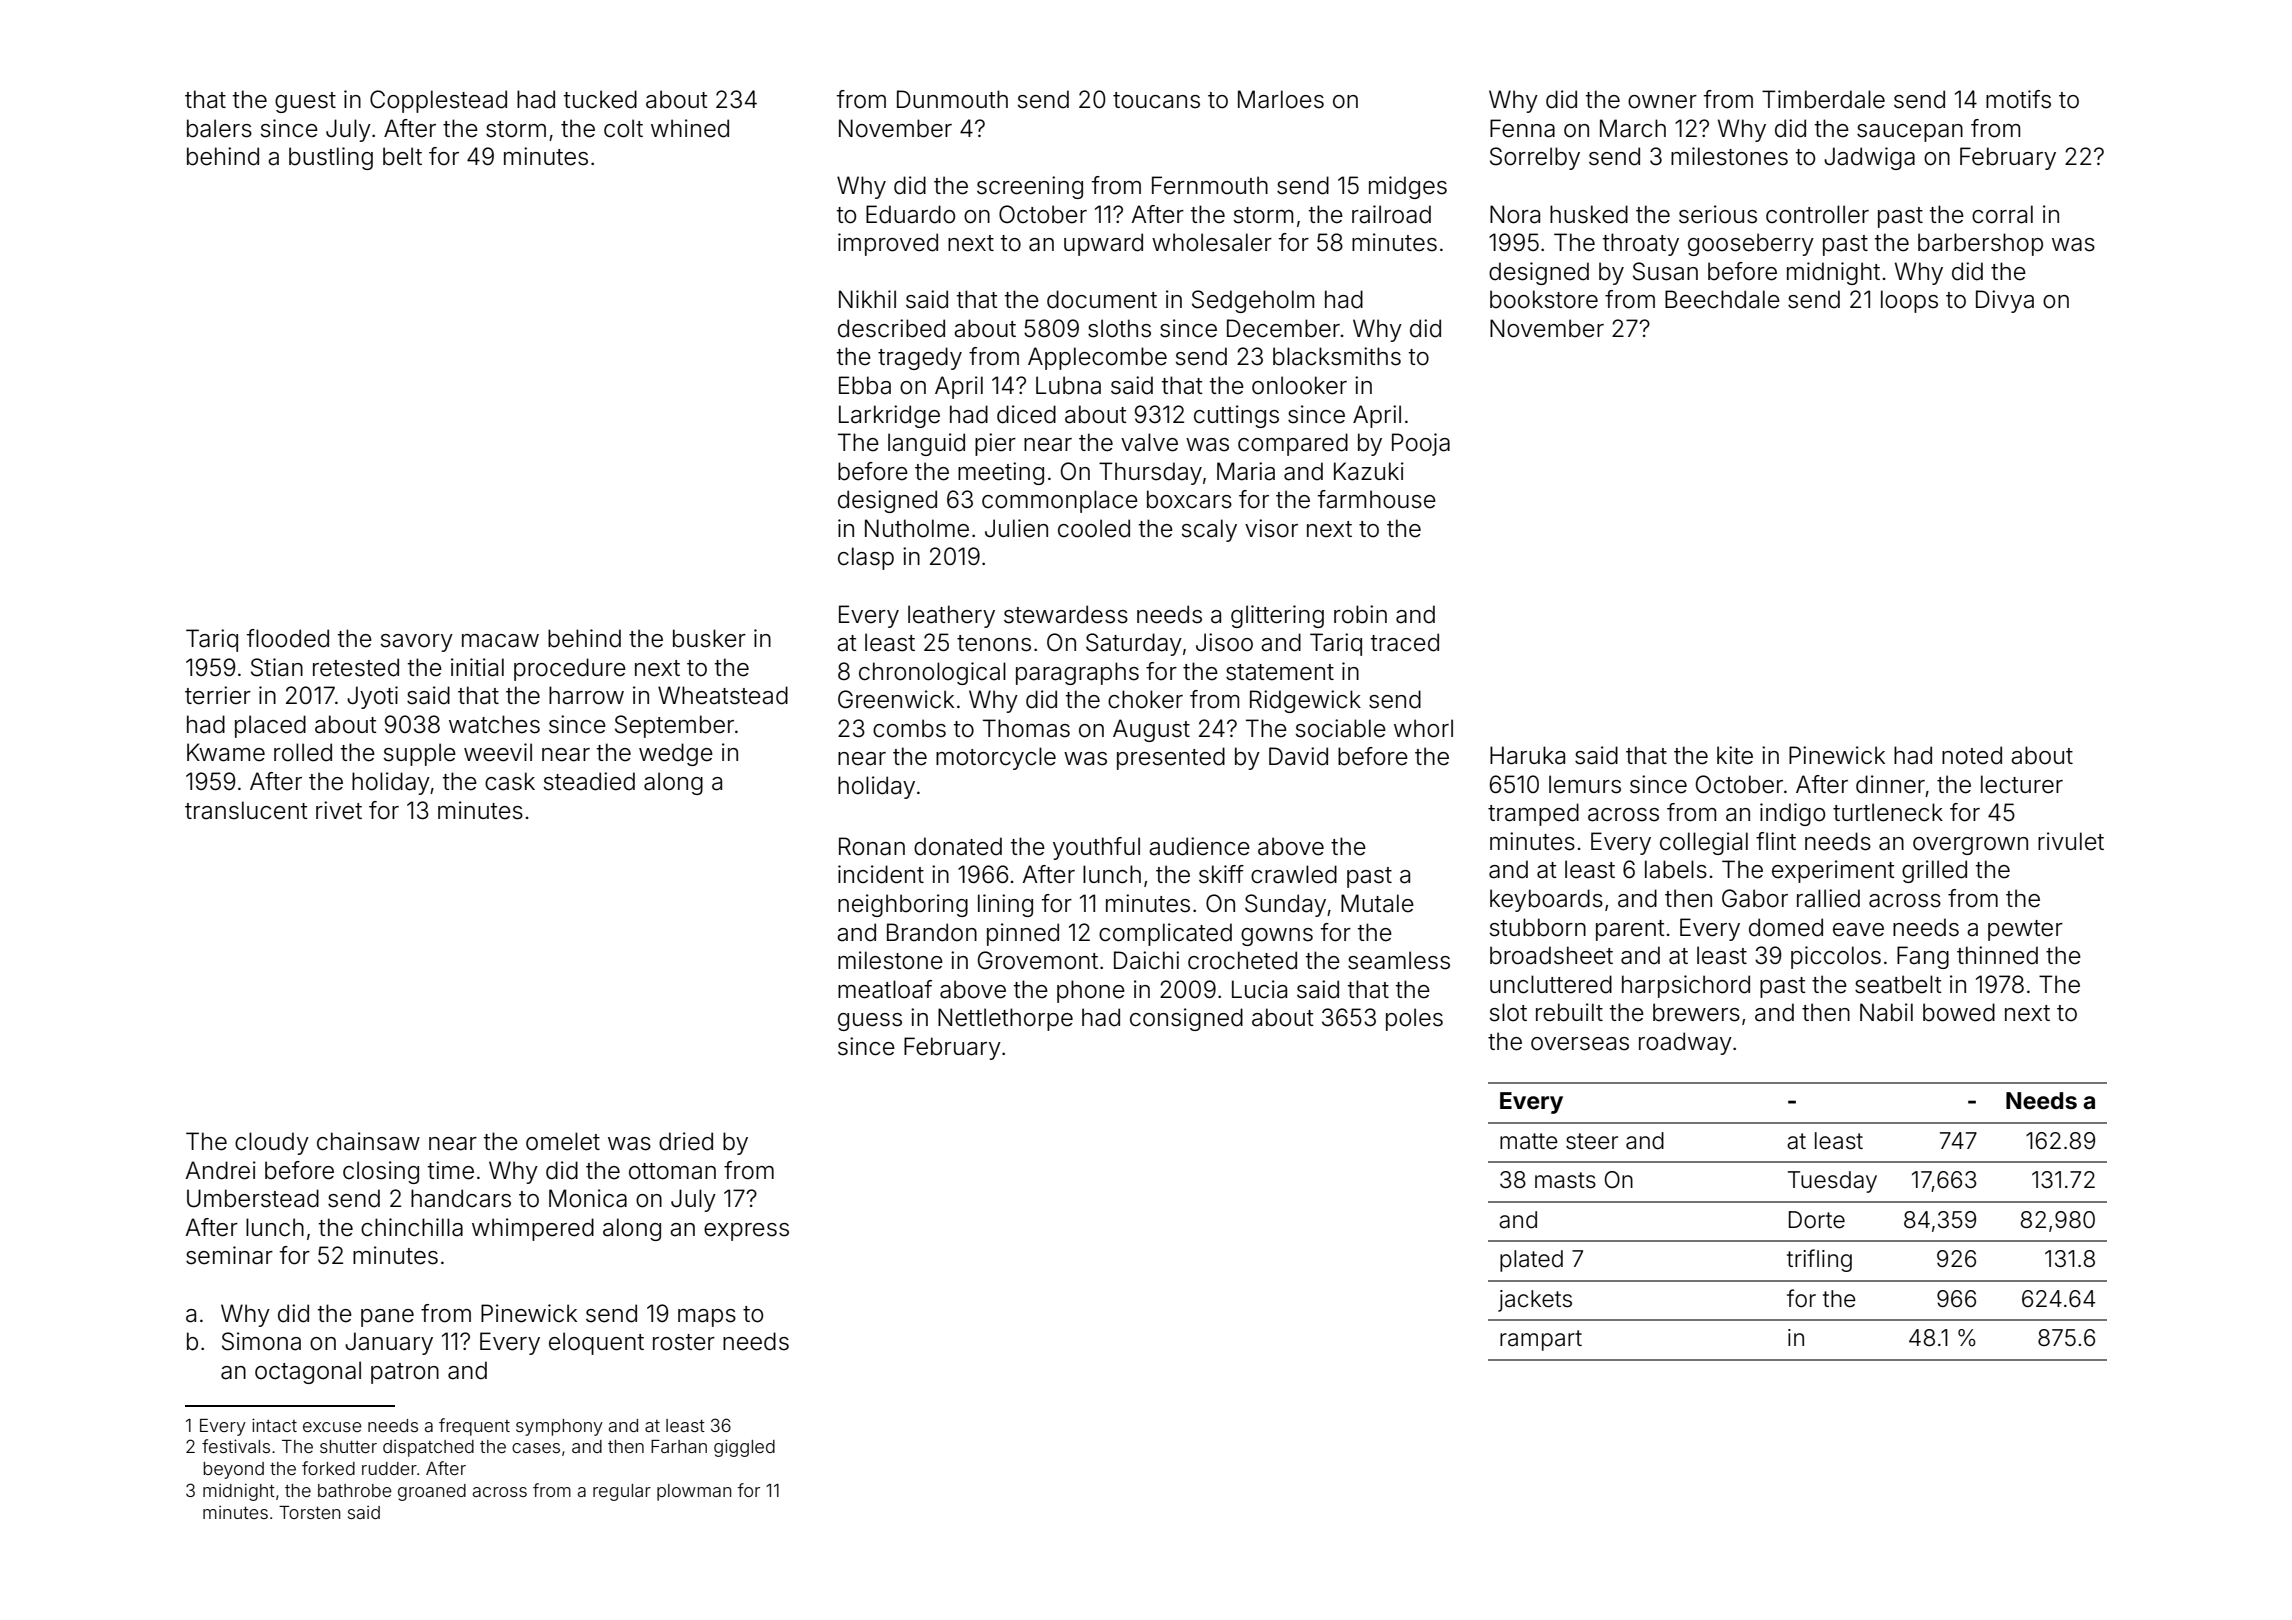 Image resolution: width=2292 pixels, height=1620 pixels. What do you see at coordinates (1832, 1182) in the screenshot?
I see `Tuesday` at bounding box center [1832, 1182].
